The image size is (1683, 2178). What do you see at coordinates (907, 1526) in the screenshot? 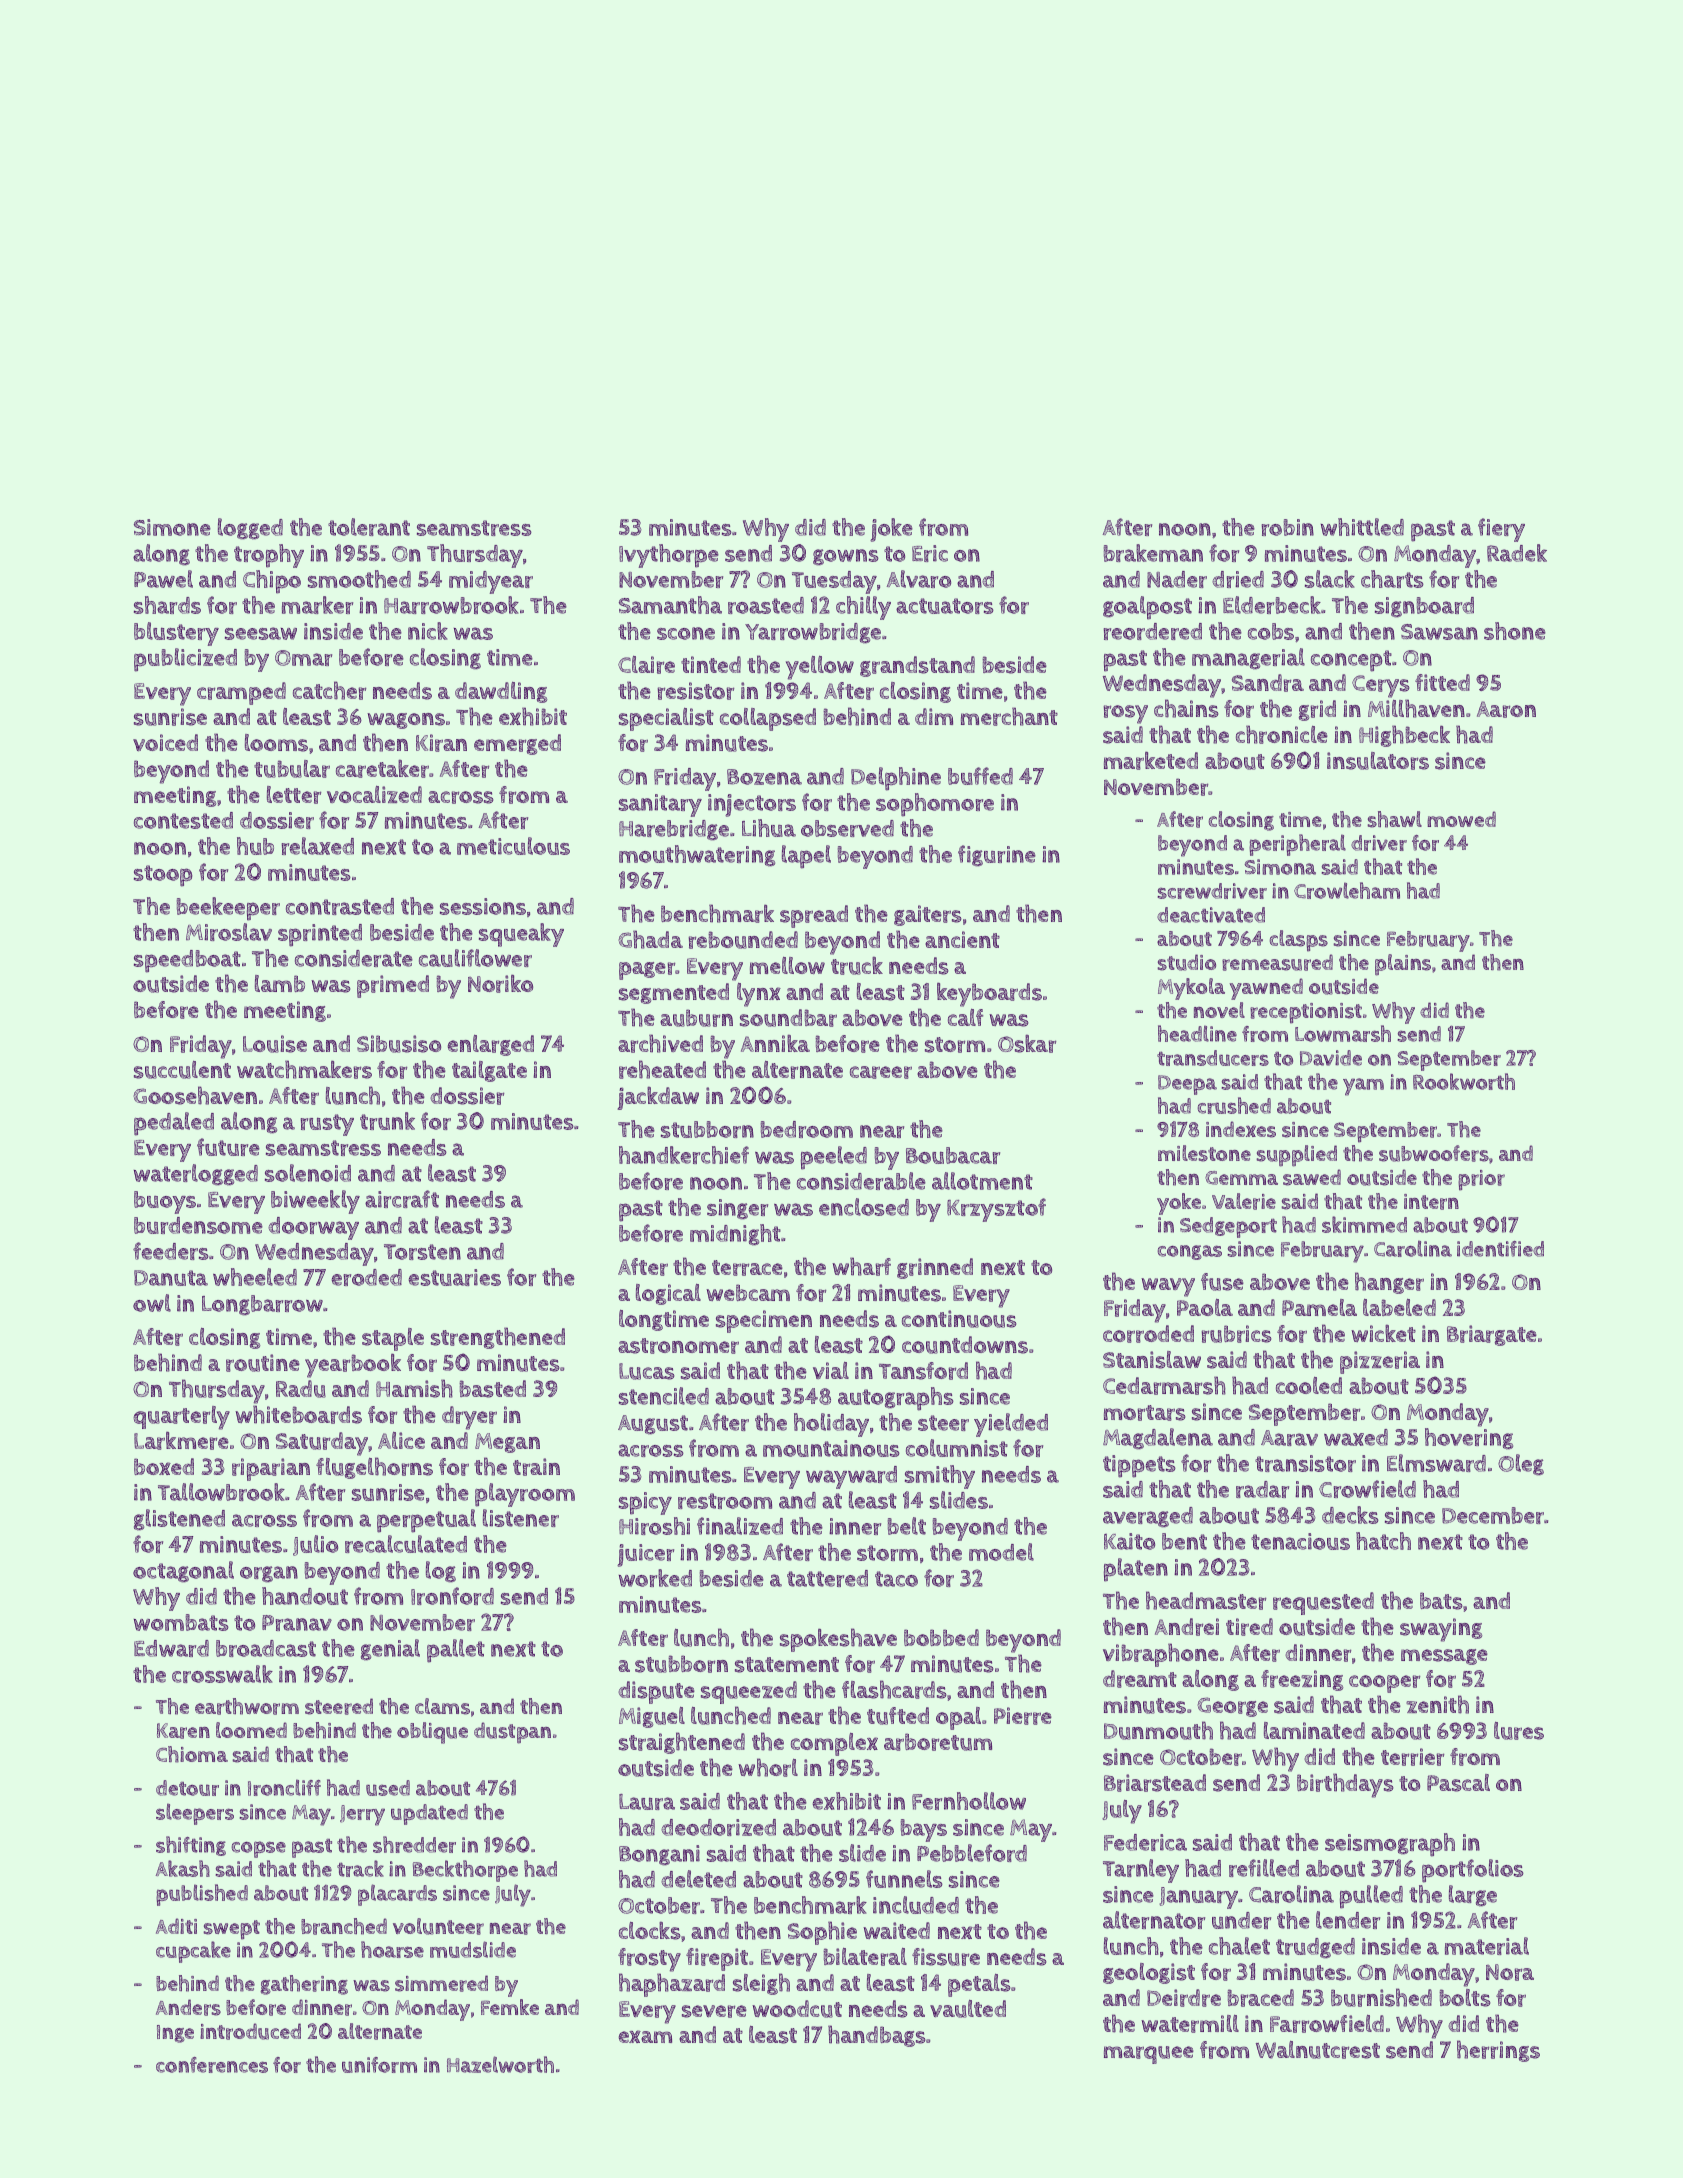
I see `belt` at bounding box center [907, 1526].
